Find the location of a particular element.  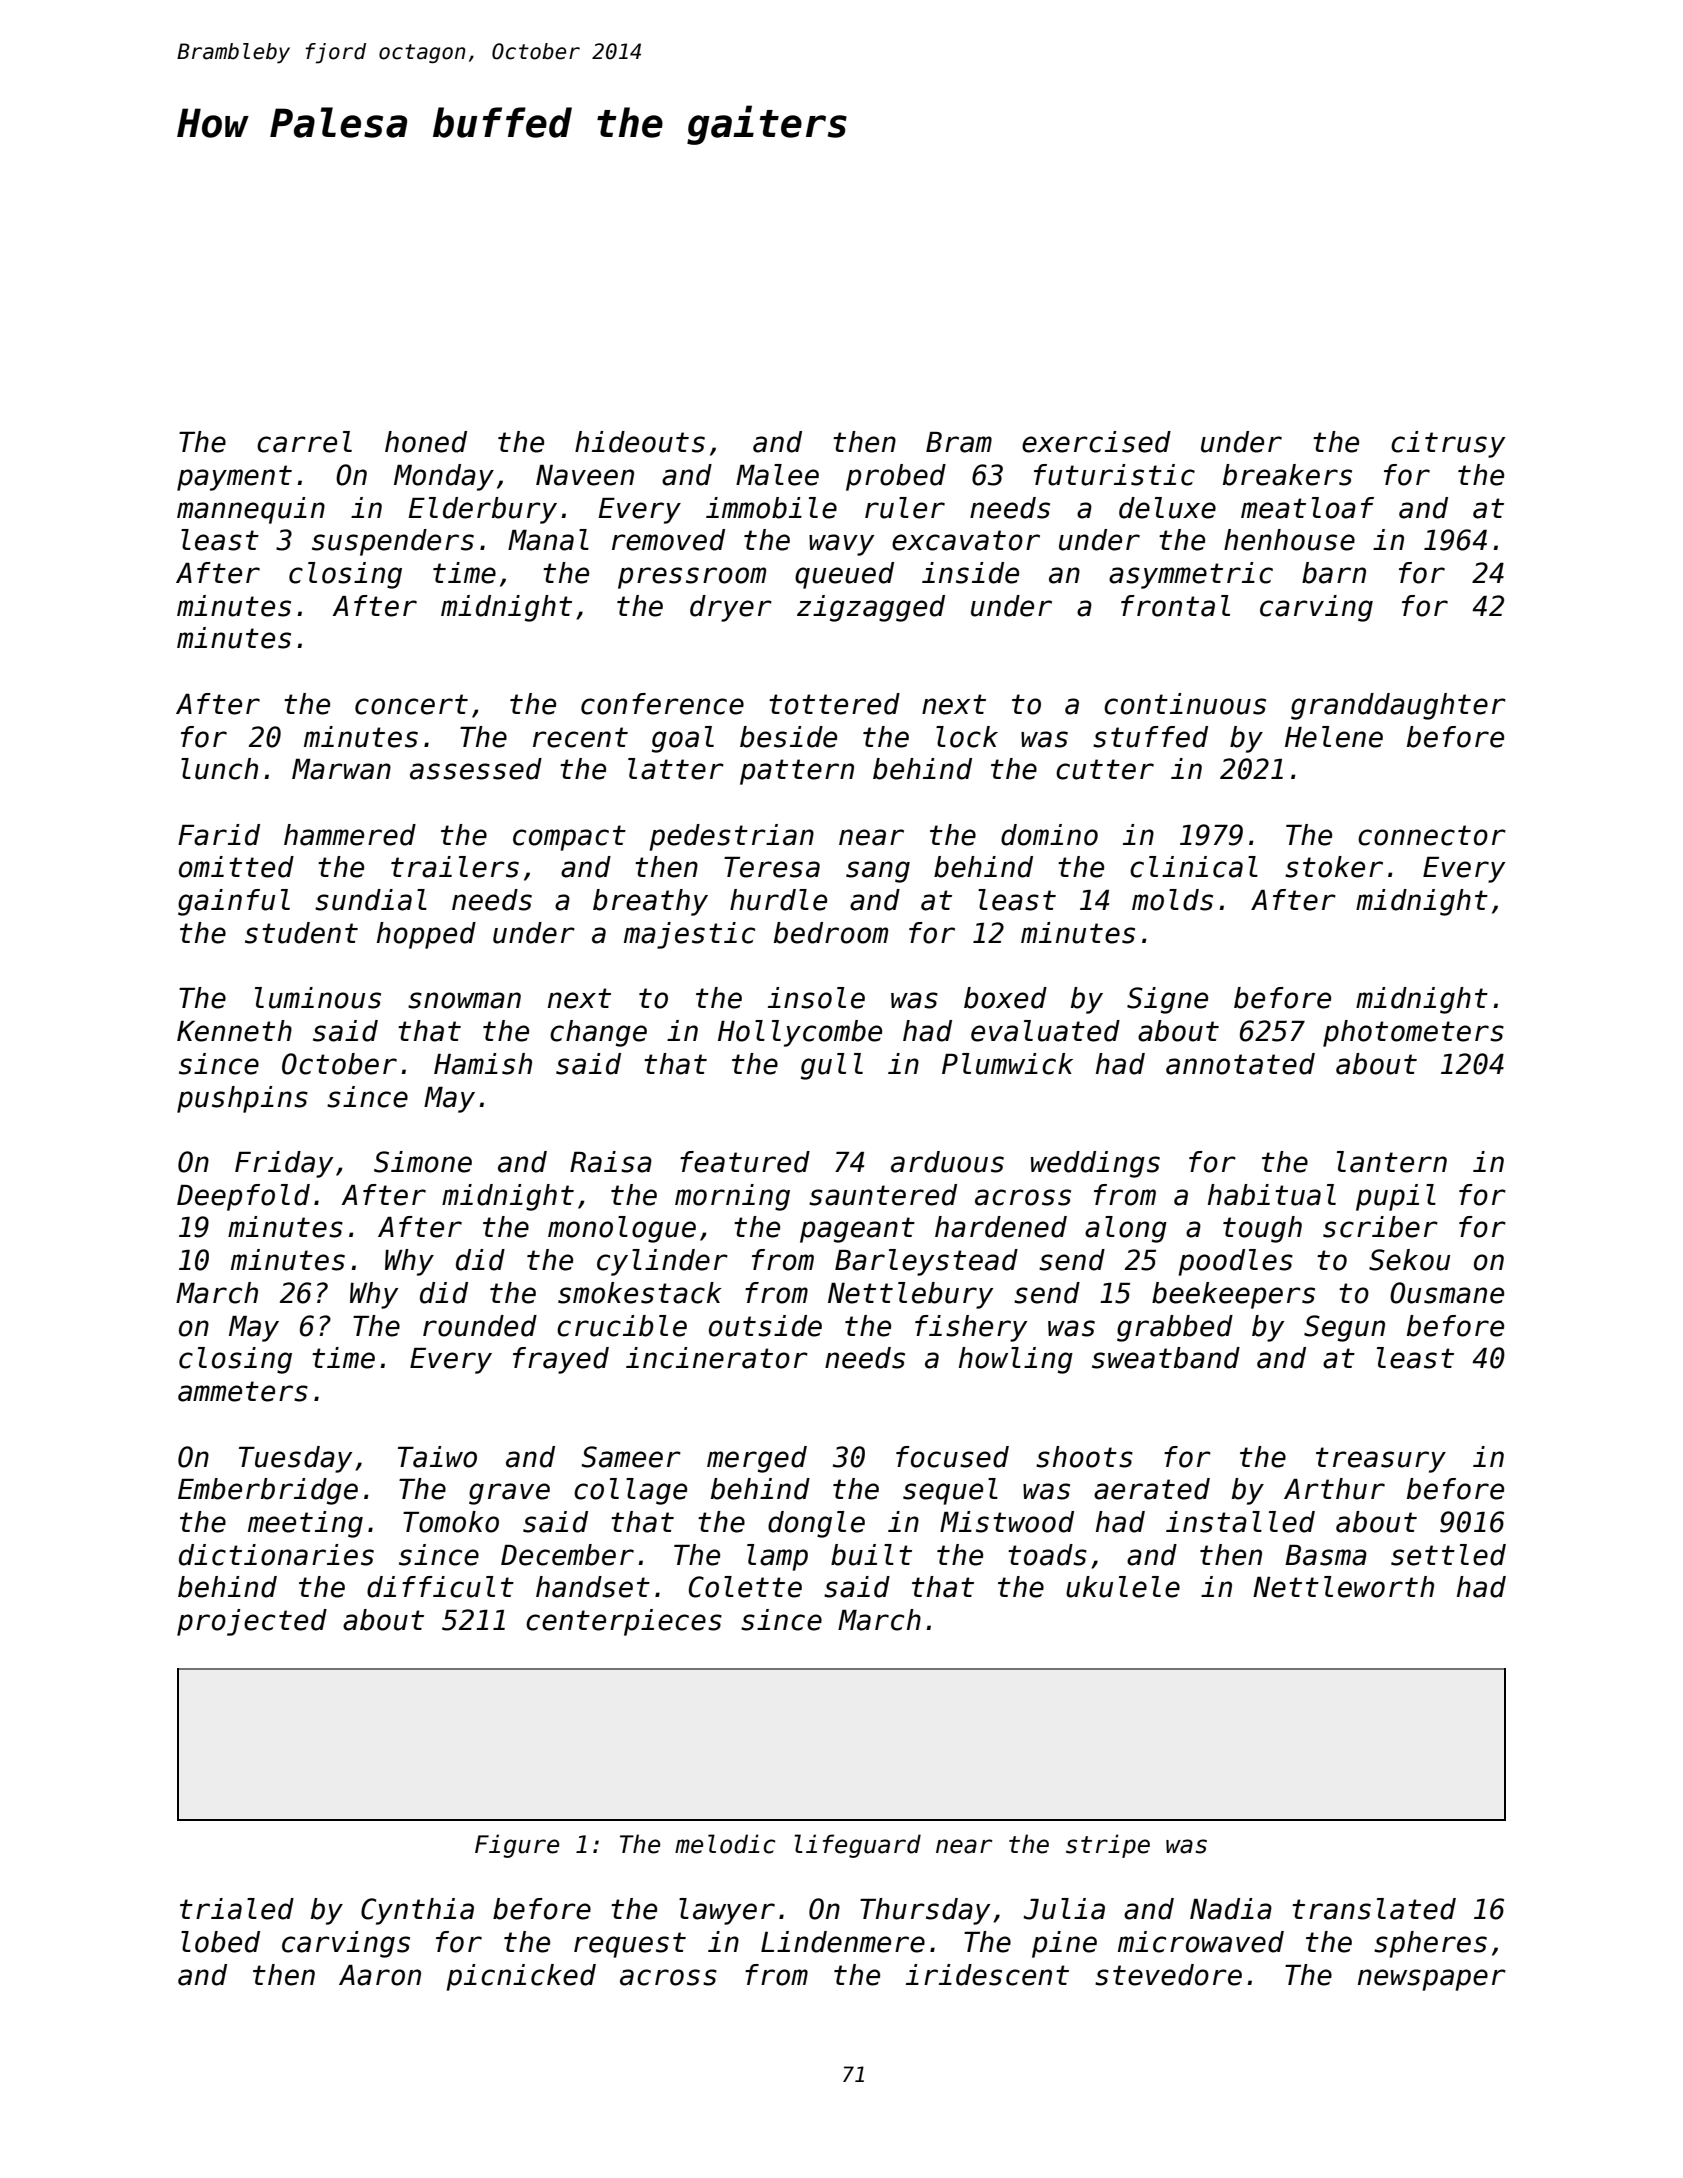

granddaughter is located at coordinates (1398, 706).
